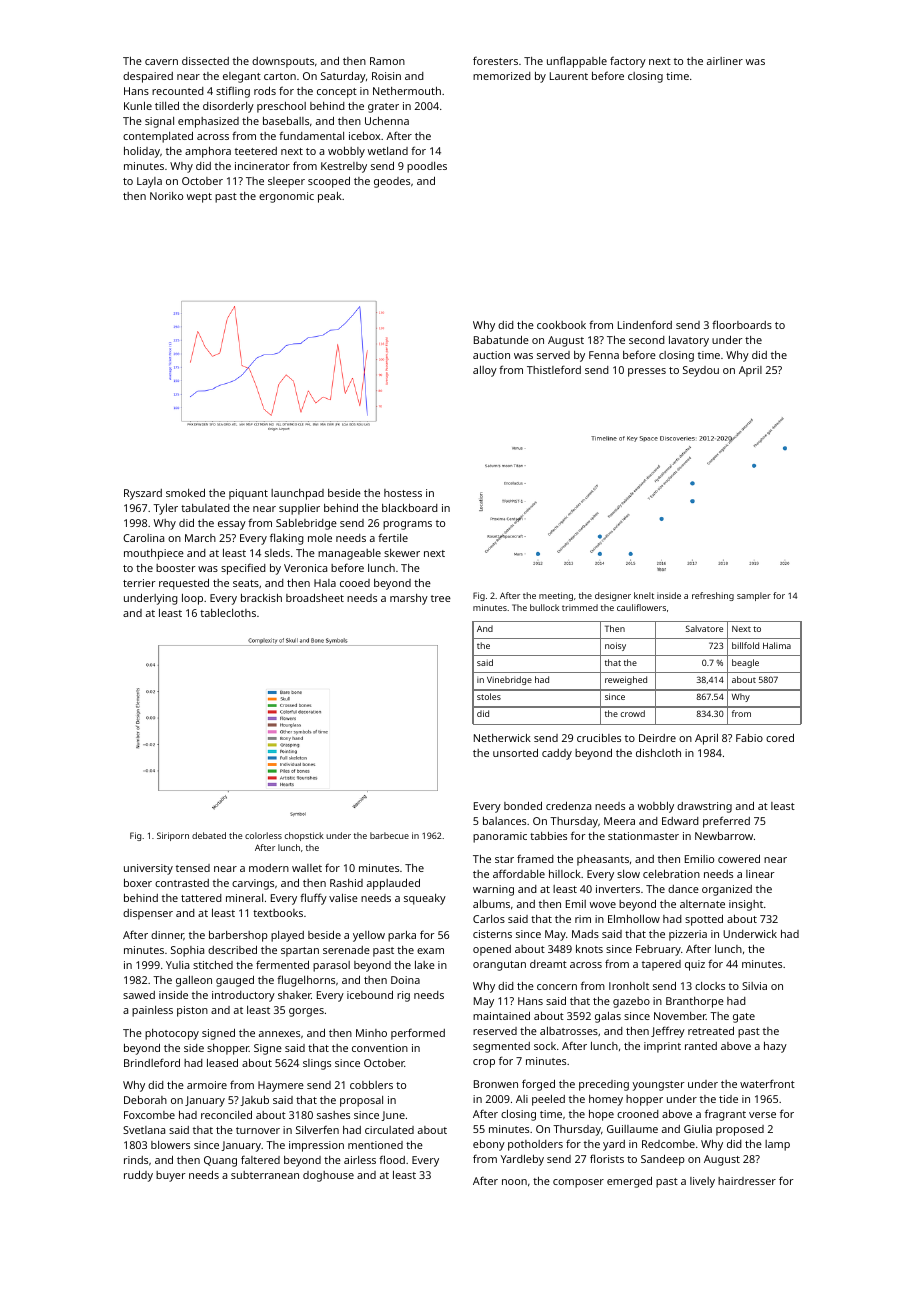  I want to click on programs, so click(407, 525).
